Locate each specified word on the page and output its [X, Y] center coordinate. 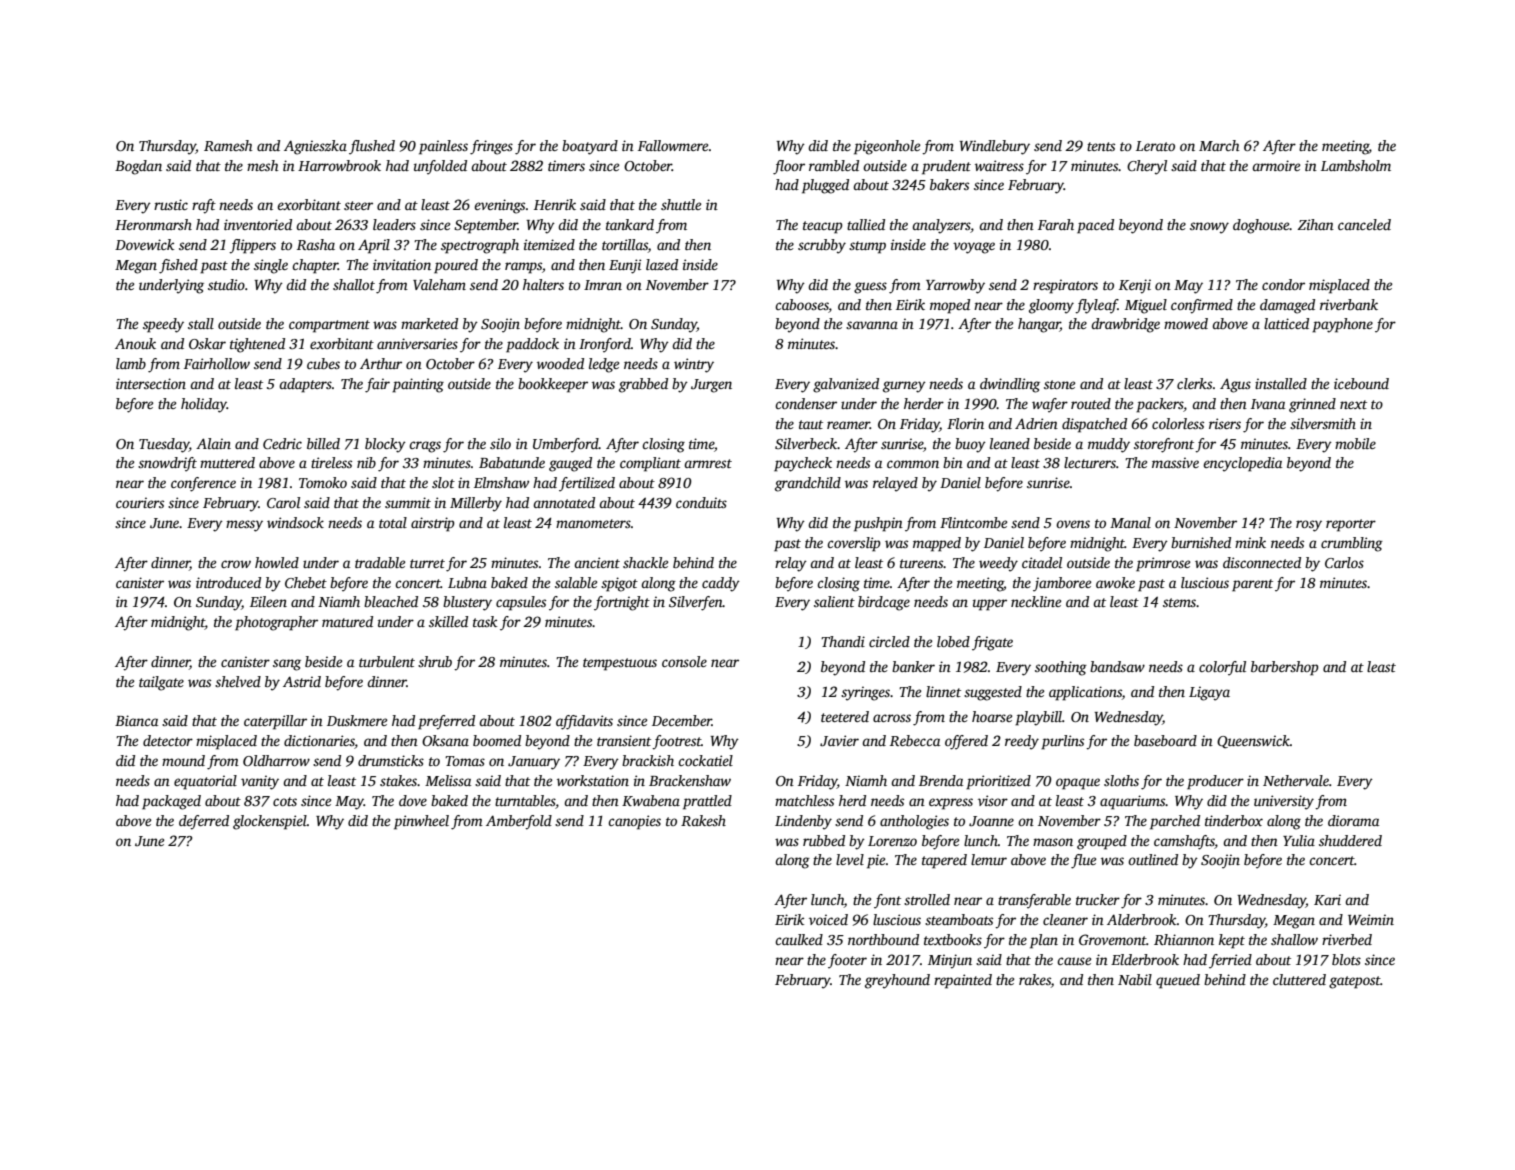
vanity [260, 782]
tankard [630, 224]
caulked [799, 939]
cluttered [1299, 979]
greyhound [897, 981]
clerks [1194, 383]
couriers [140, 502]
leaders [394, 224]
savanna [872, 325]
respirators [1065, 286]
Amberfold [519, 822]
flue [1083, 861]
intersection [151, 383]
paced [1095, 226]
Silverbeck [806, 443]
